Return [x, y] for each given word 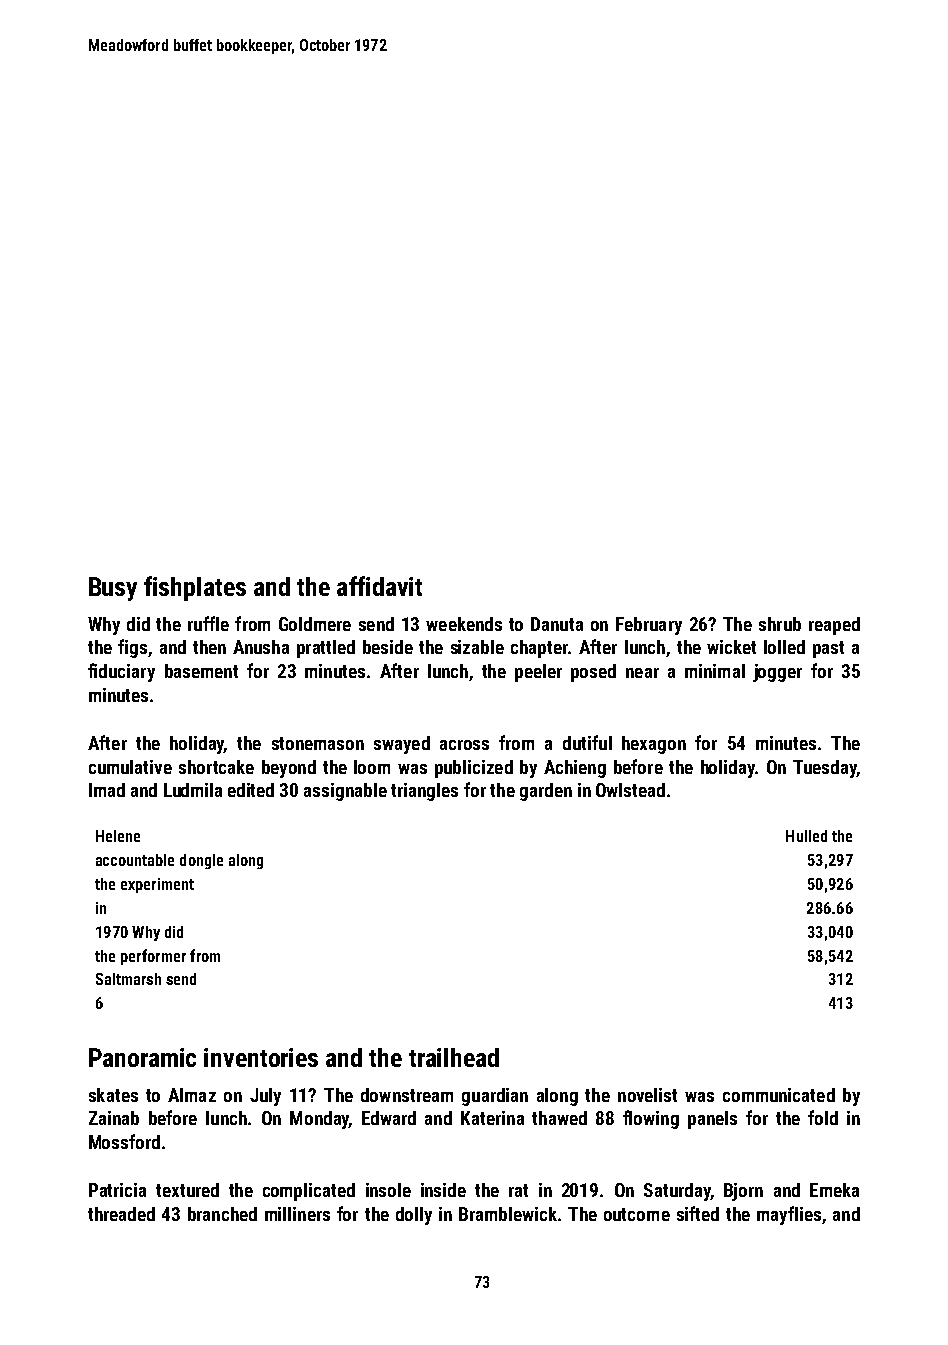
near [642, 673]
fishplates [195, 588]
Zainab [114, 1118]
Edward [389, 1118]
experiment [157, 885]
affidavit [379, 586]
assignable [345, 792]
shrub [780, 624]
